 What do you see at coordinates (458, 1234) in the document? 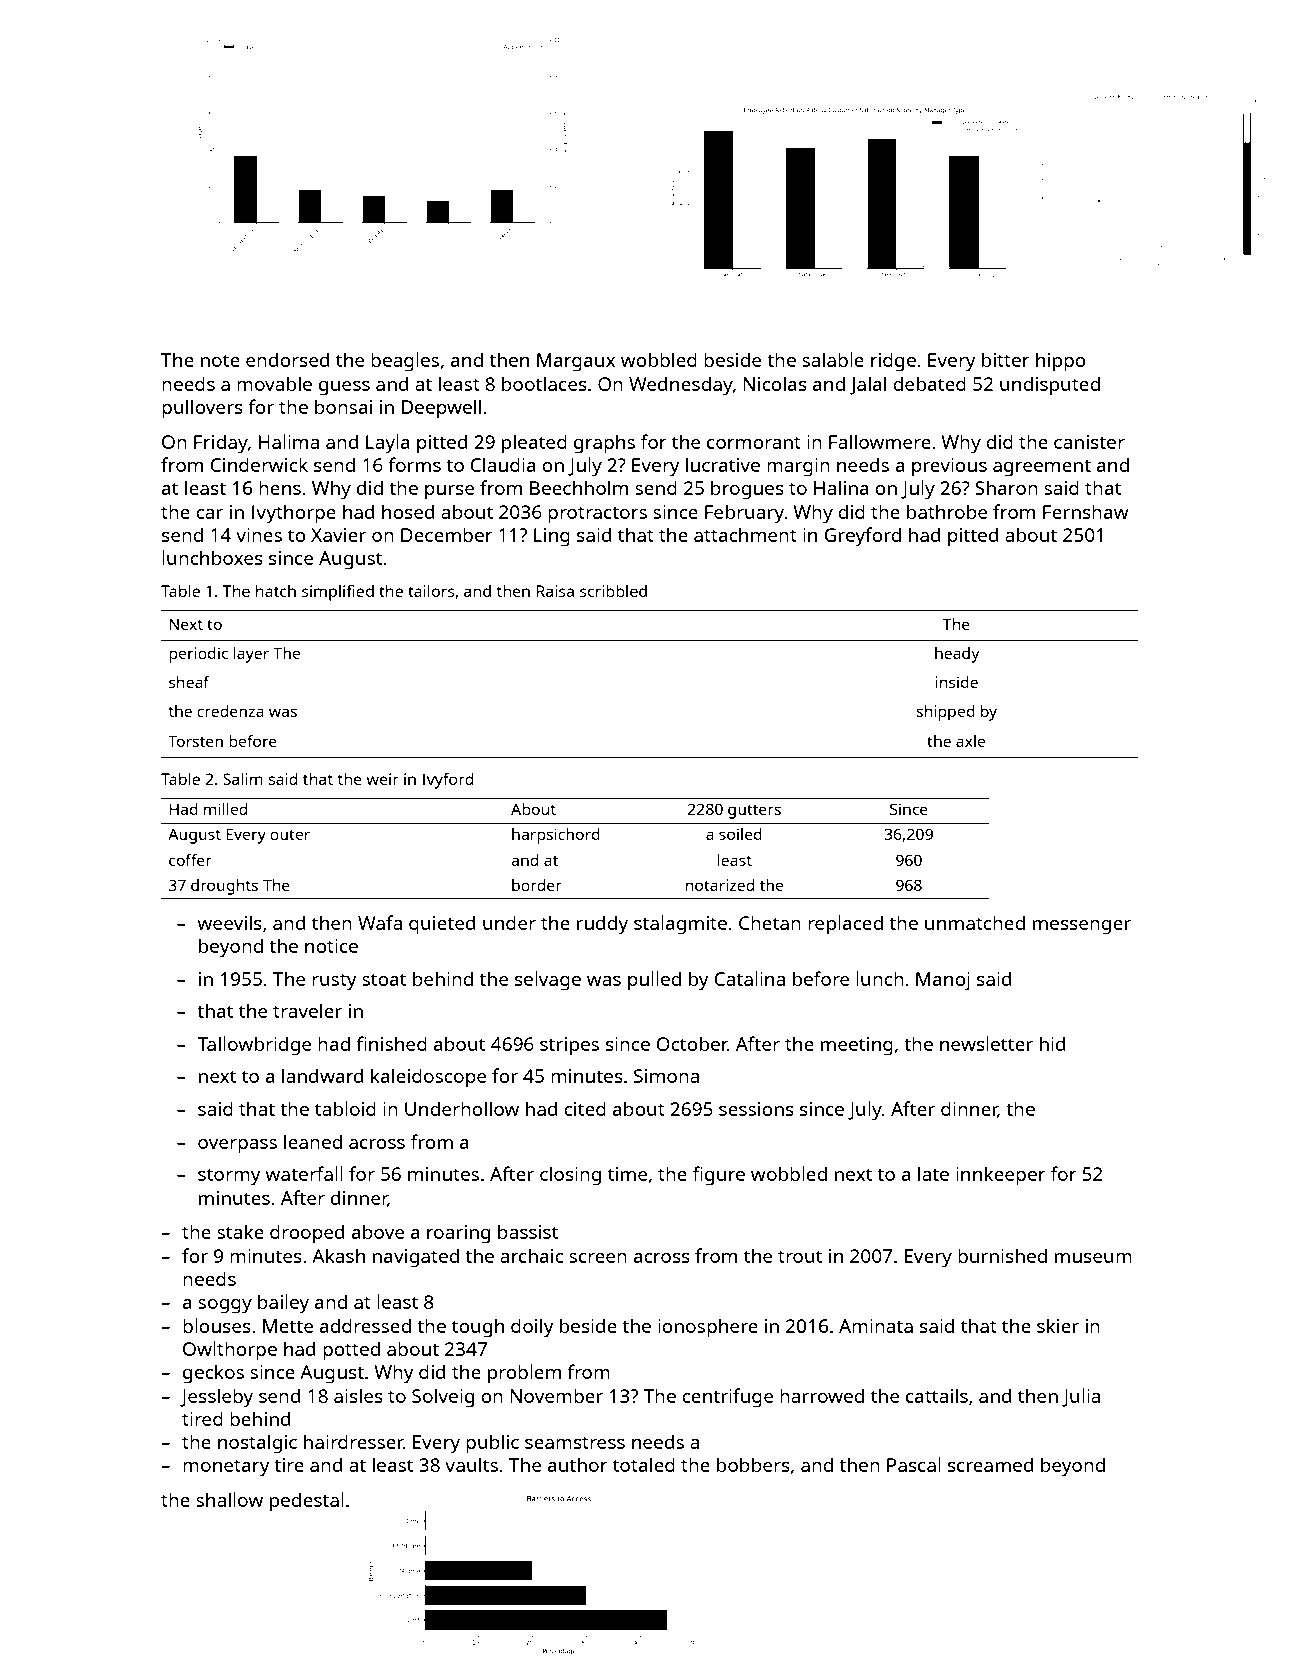
I see `roaring` at bounding box center [458, 1234].
